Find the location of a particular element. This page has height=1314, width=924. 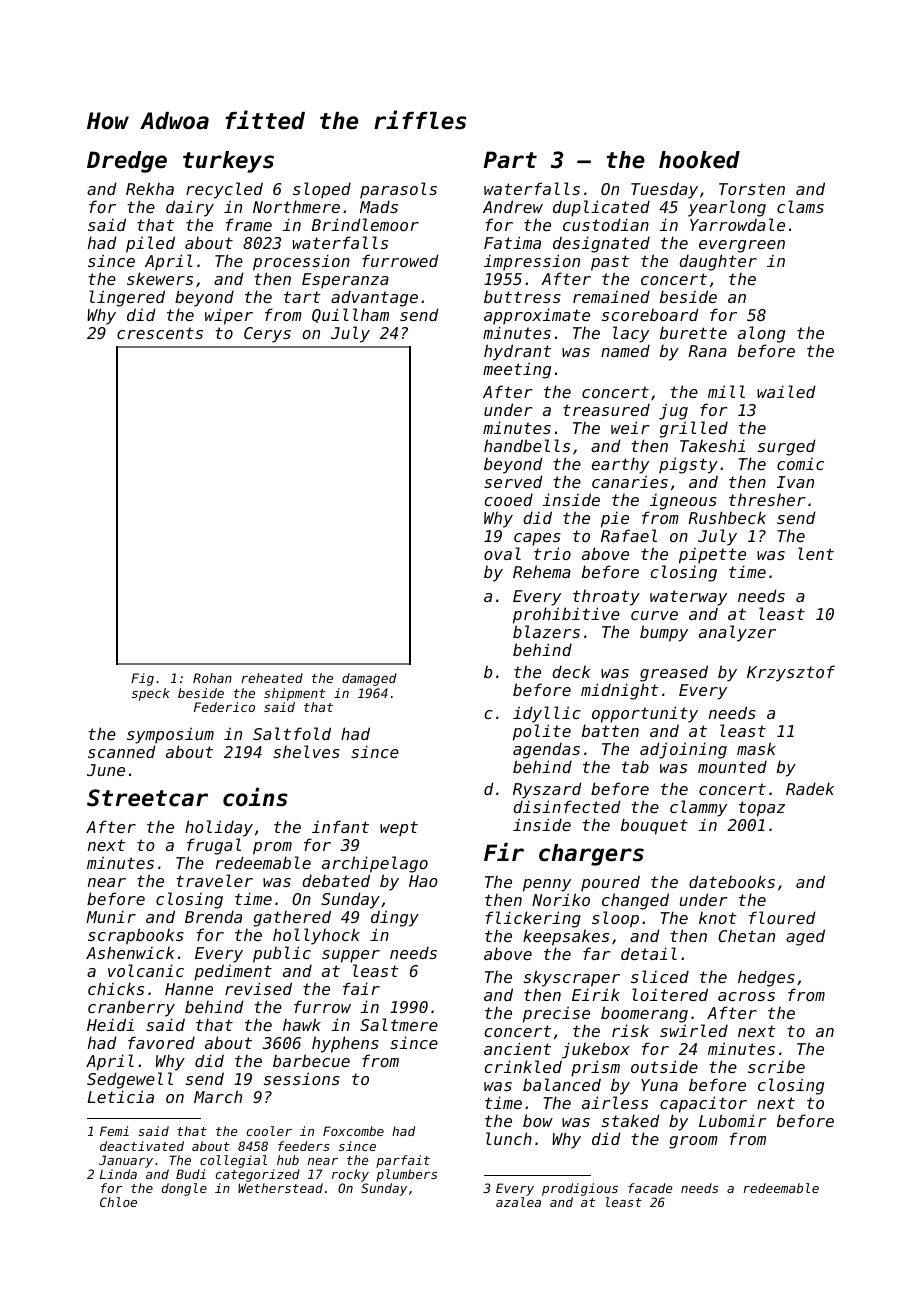

daughter is located at coordinates (718, 262).
